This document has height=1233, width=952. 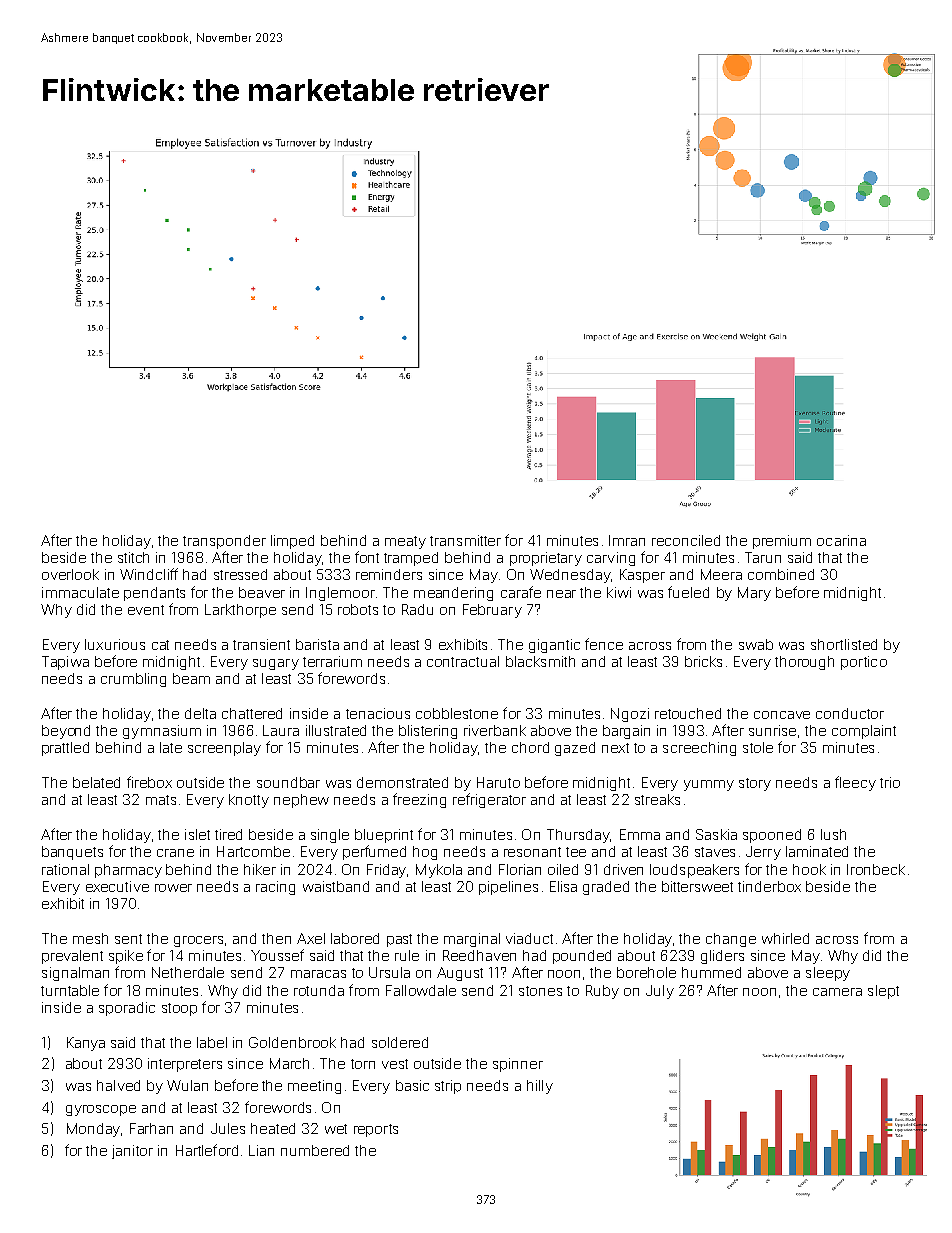 I want to click on sunrise, so click(x=772, y=730).
